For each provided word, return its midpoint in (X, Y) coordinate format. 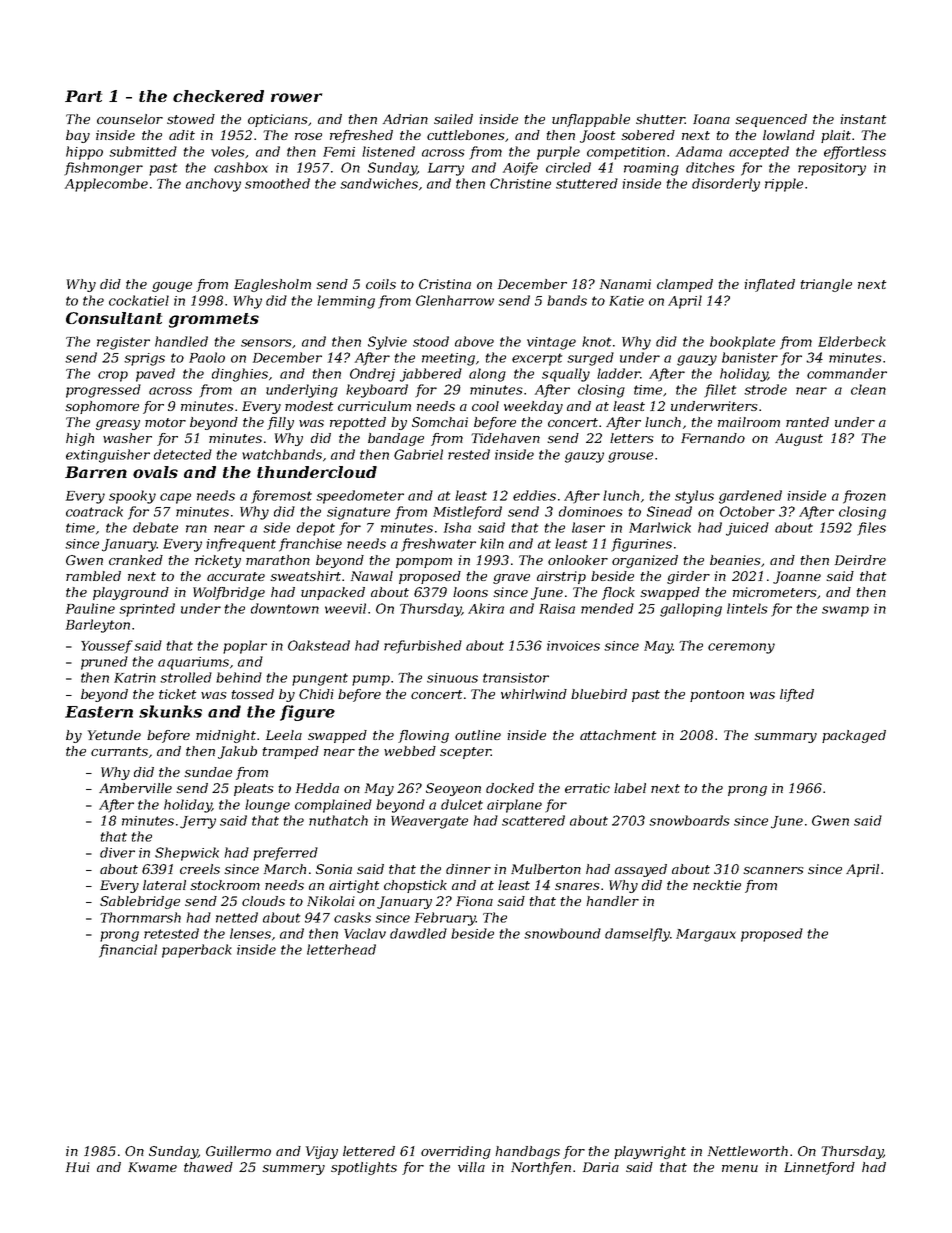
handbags (527, 1152)
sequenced (771, 120)
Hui (78, 1167)
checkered (218, 96)
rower (296, 97)
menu (740, 1168)
